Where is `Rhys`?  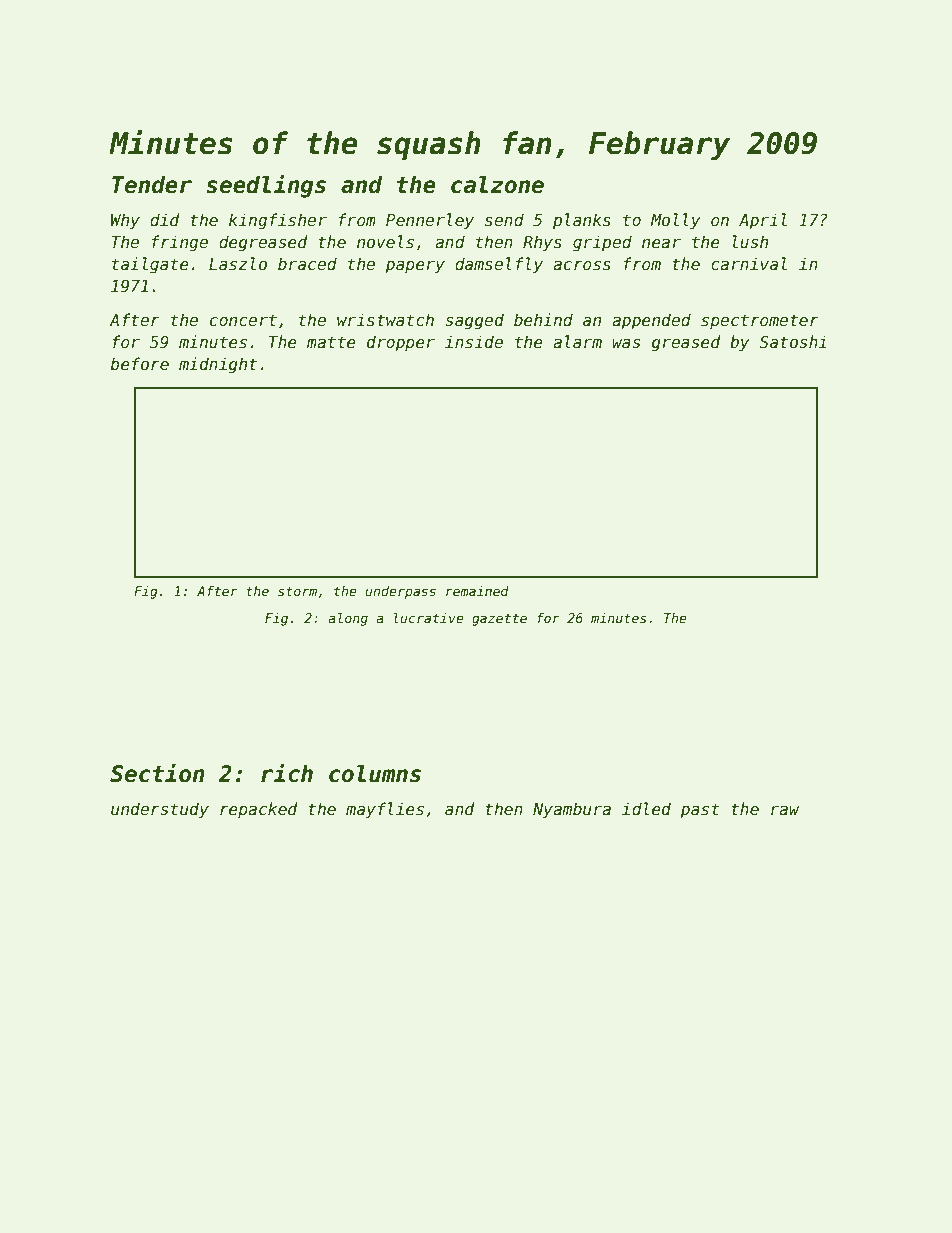
Rhys is located at coordinates (542, 243).
